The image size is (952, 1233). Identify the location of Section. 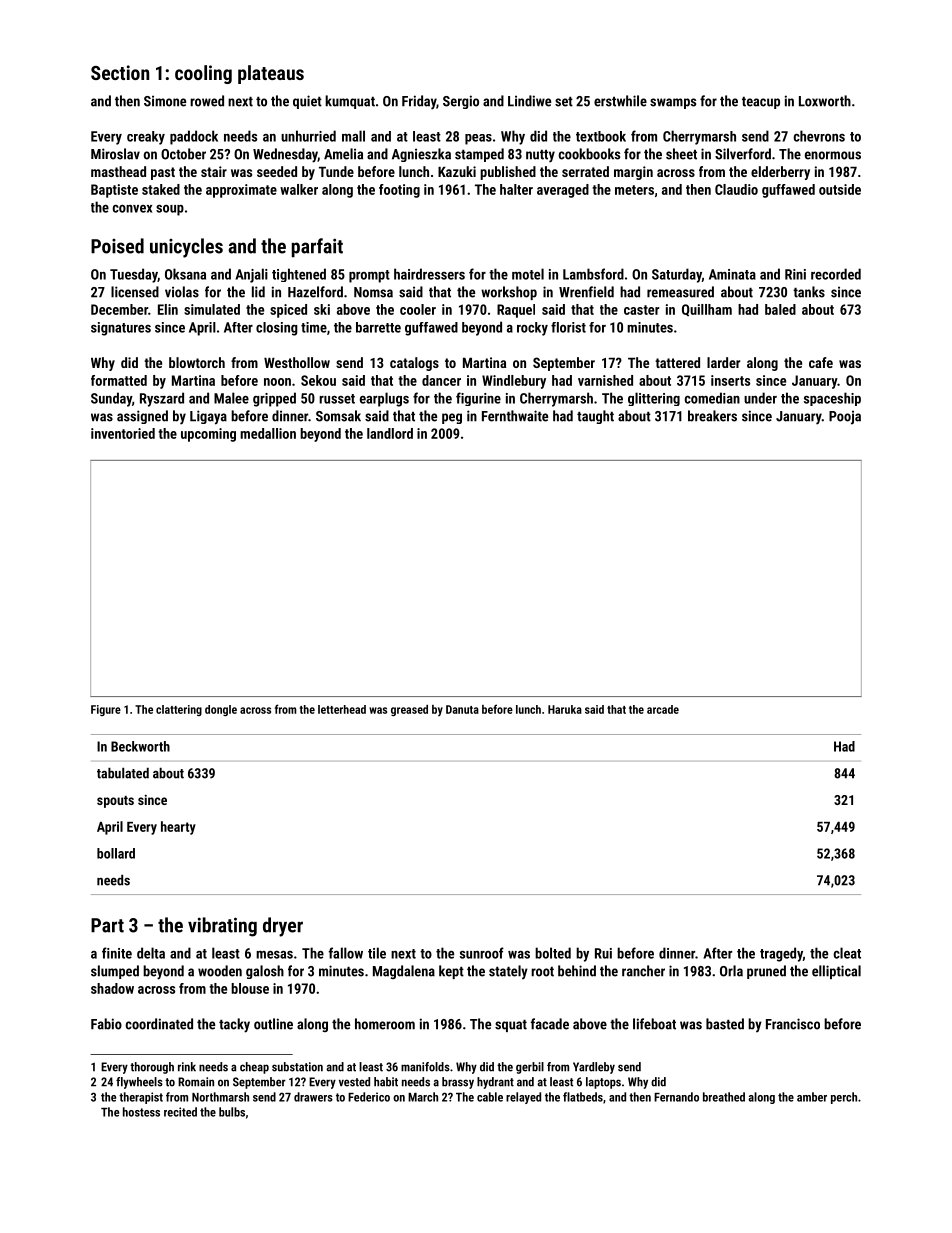
(120, 72).
